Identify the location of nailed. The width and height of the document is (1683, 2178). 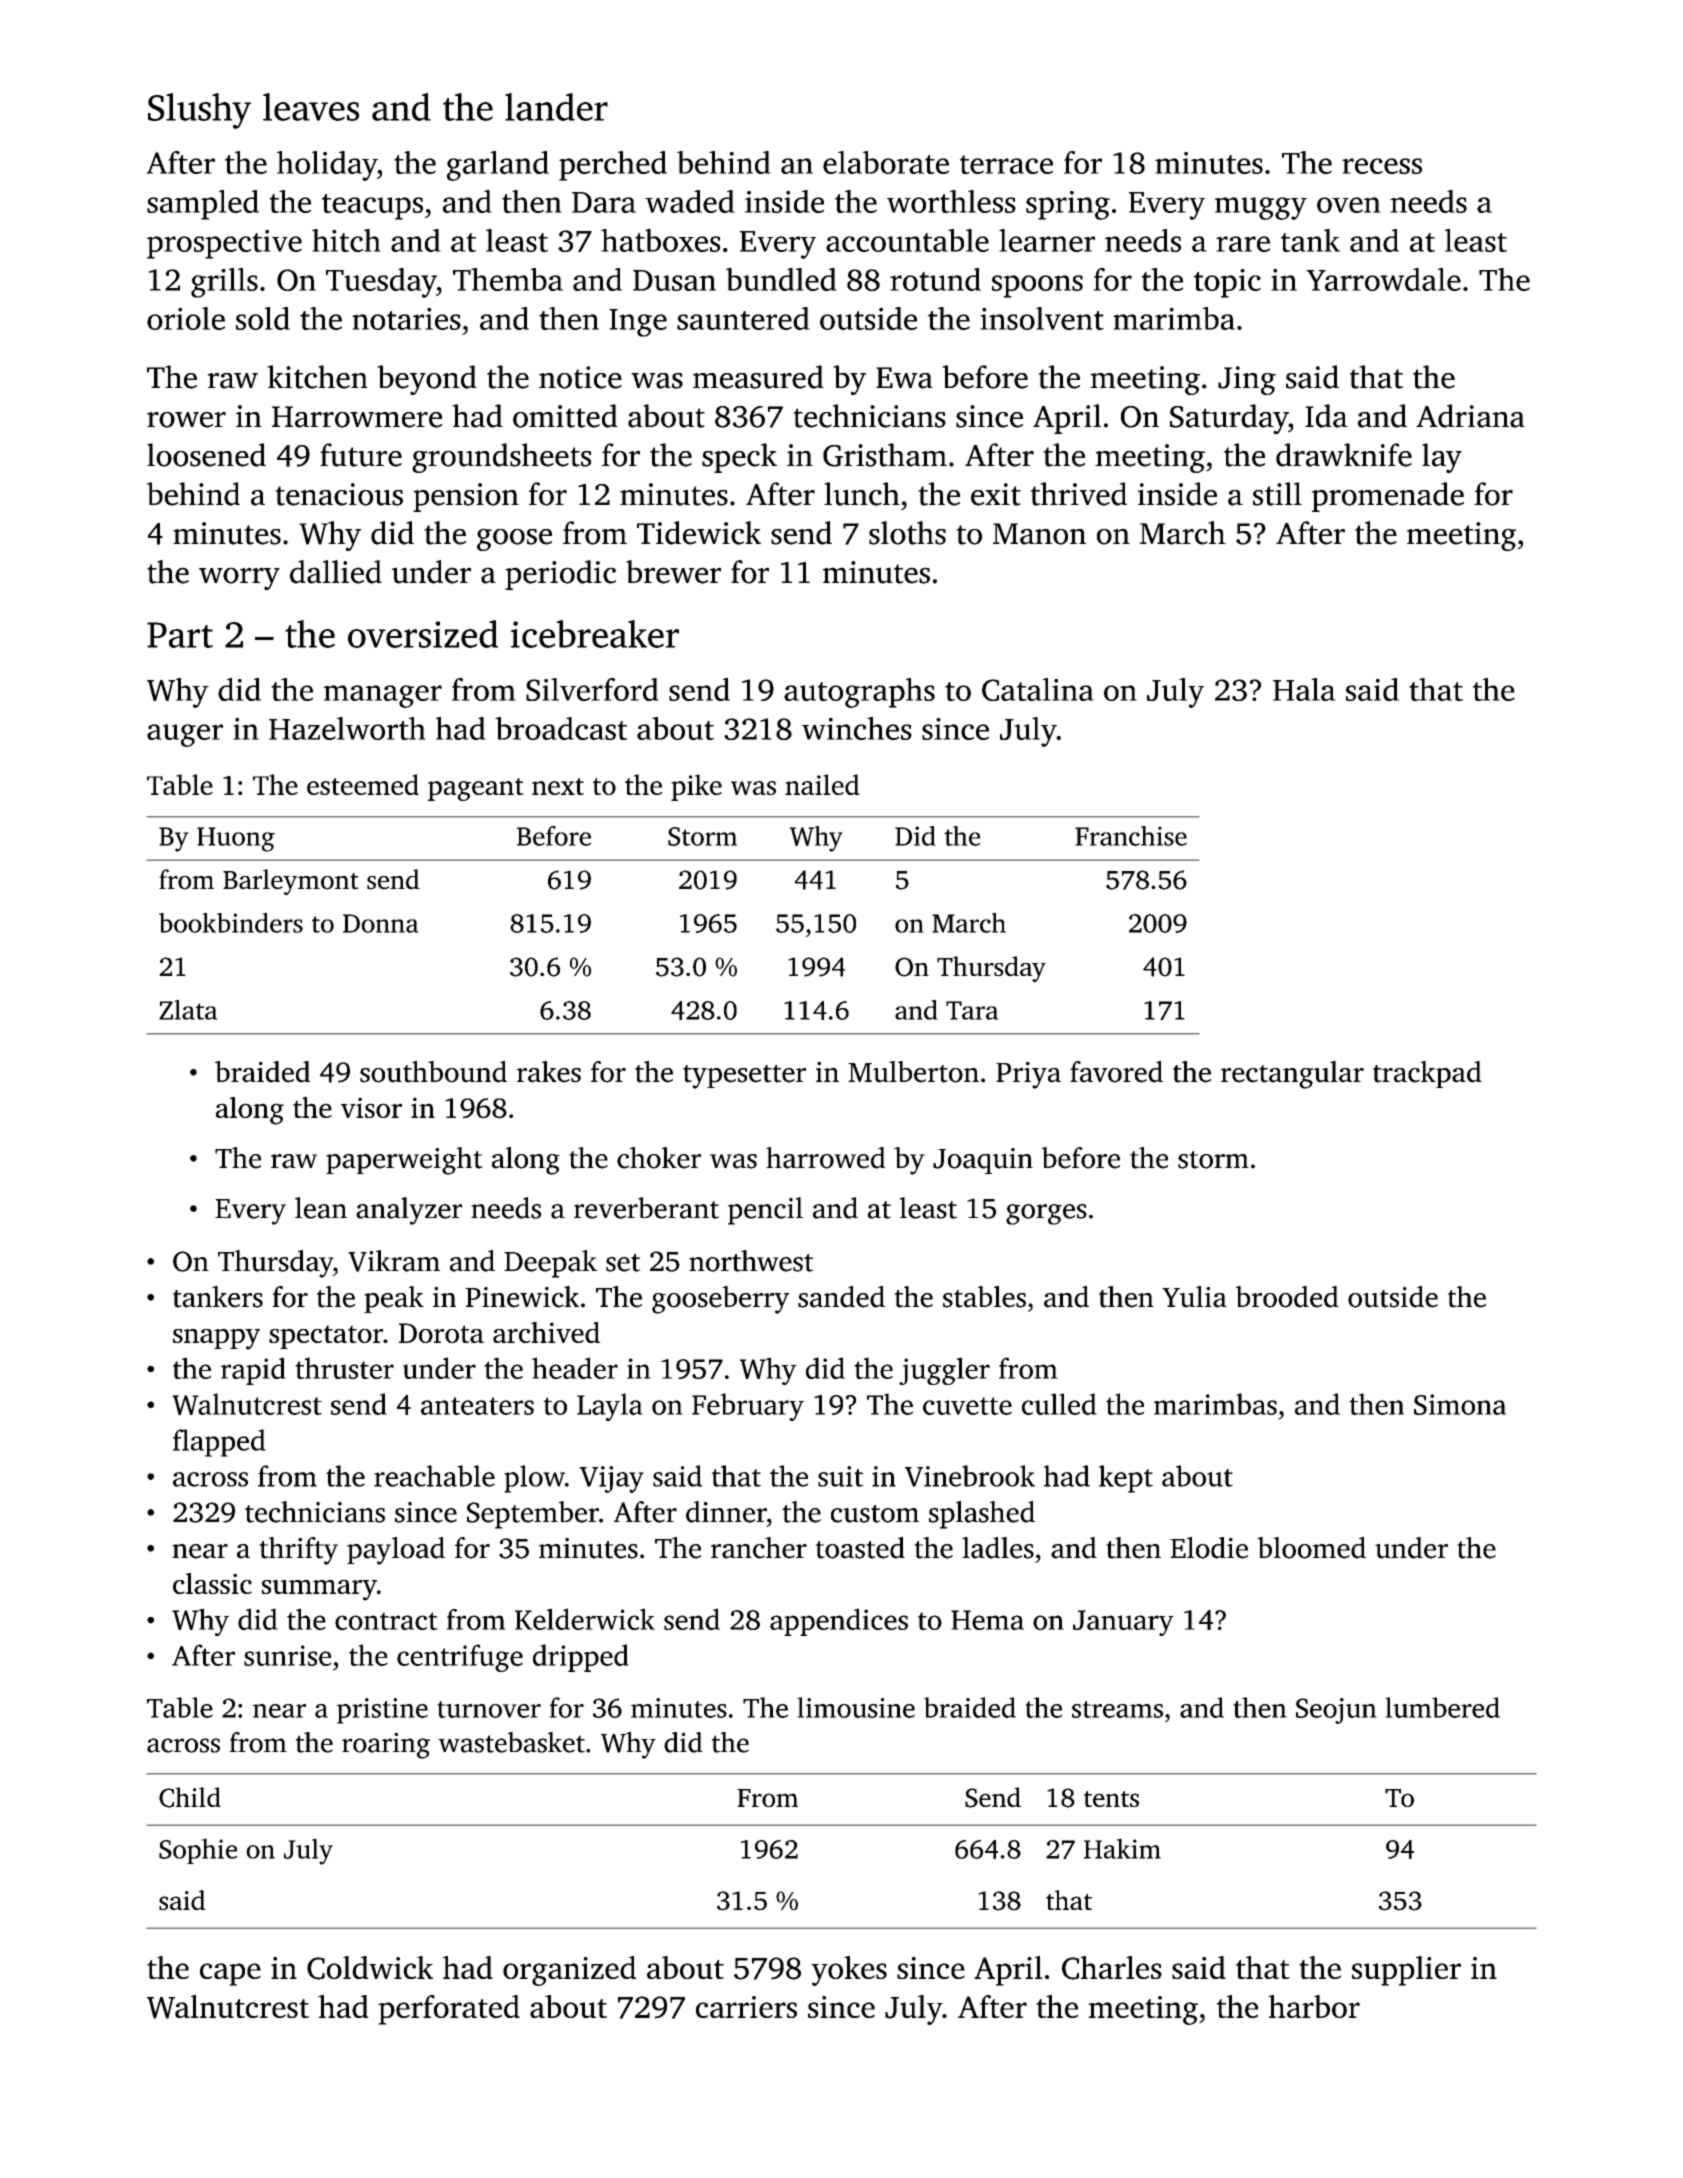
(822, 784).
